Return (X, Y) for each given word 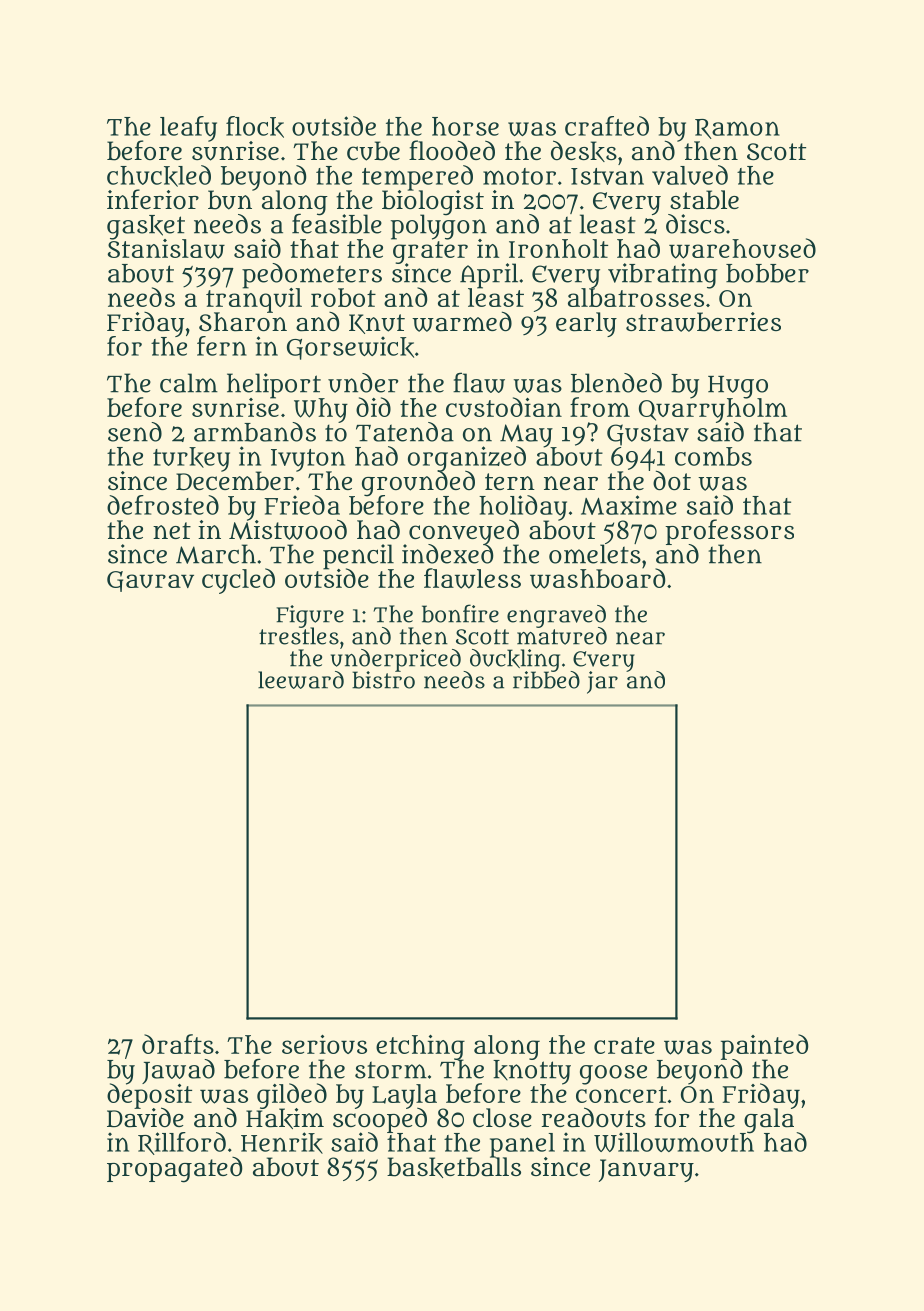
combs (713, 456)
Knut (377, 324)
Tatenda (405, 432)
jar (602, 682)
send (135, 432)
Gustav (648, 435)
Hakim (285, 1118)
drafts (178, 1044)
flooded (452, 150)
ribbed (546, 680)
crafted (607, 126)
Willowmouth (674, 1142)
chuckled (159, 176)
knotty (532, 1072)
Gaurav (150, 581)
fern (222, 346)
